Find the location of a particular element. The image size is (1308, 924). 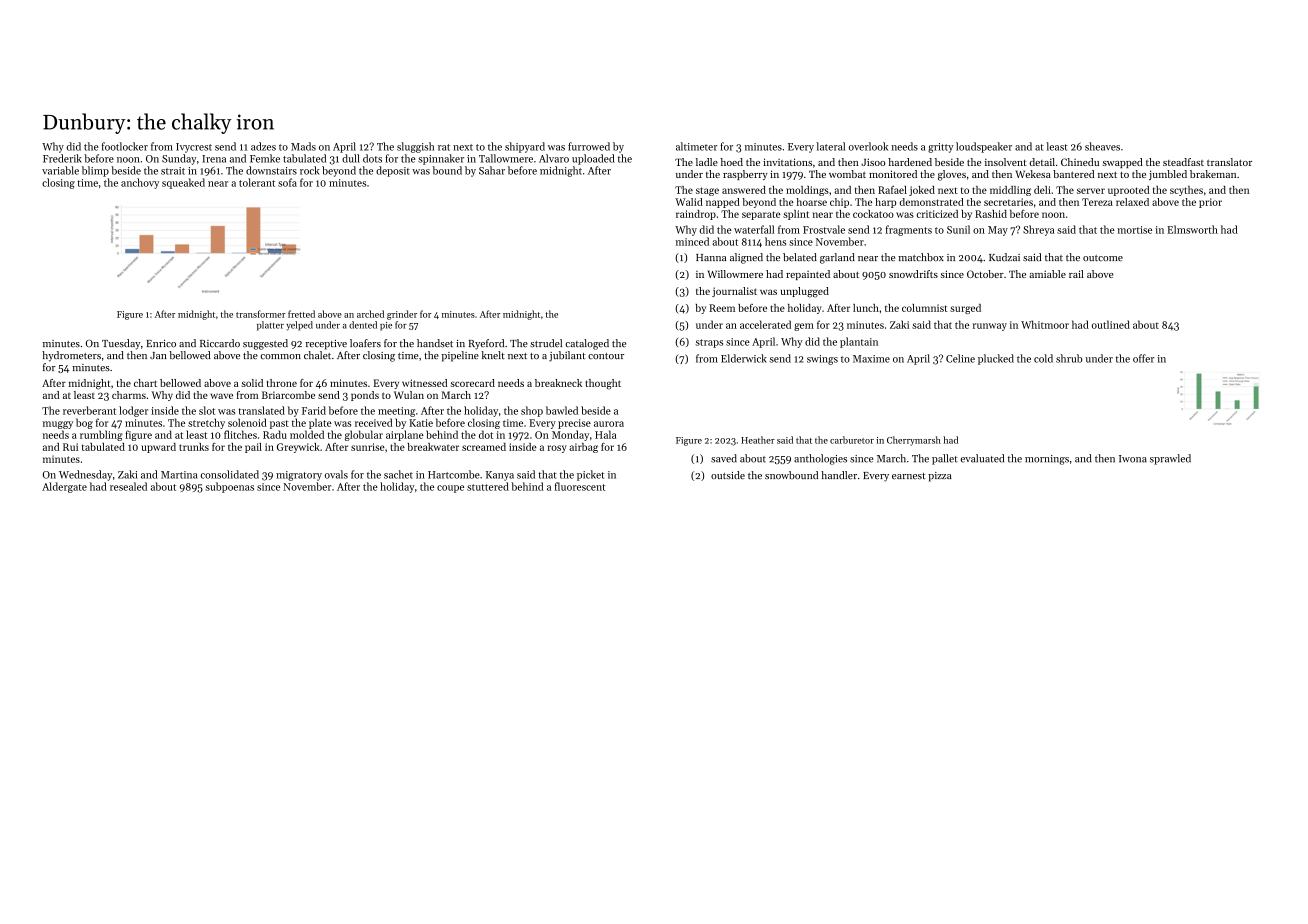

grinder is located at coordinates (402, 315).
